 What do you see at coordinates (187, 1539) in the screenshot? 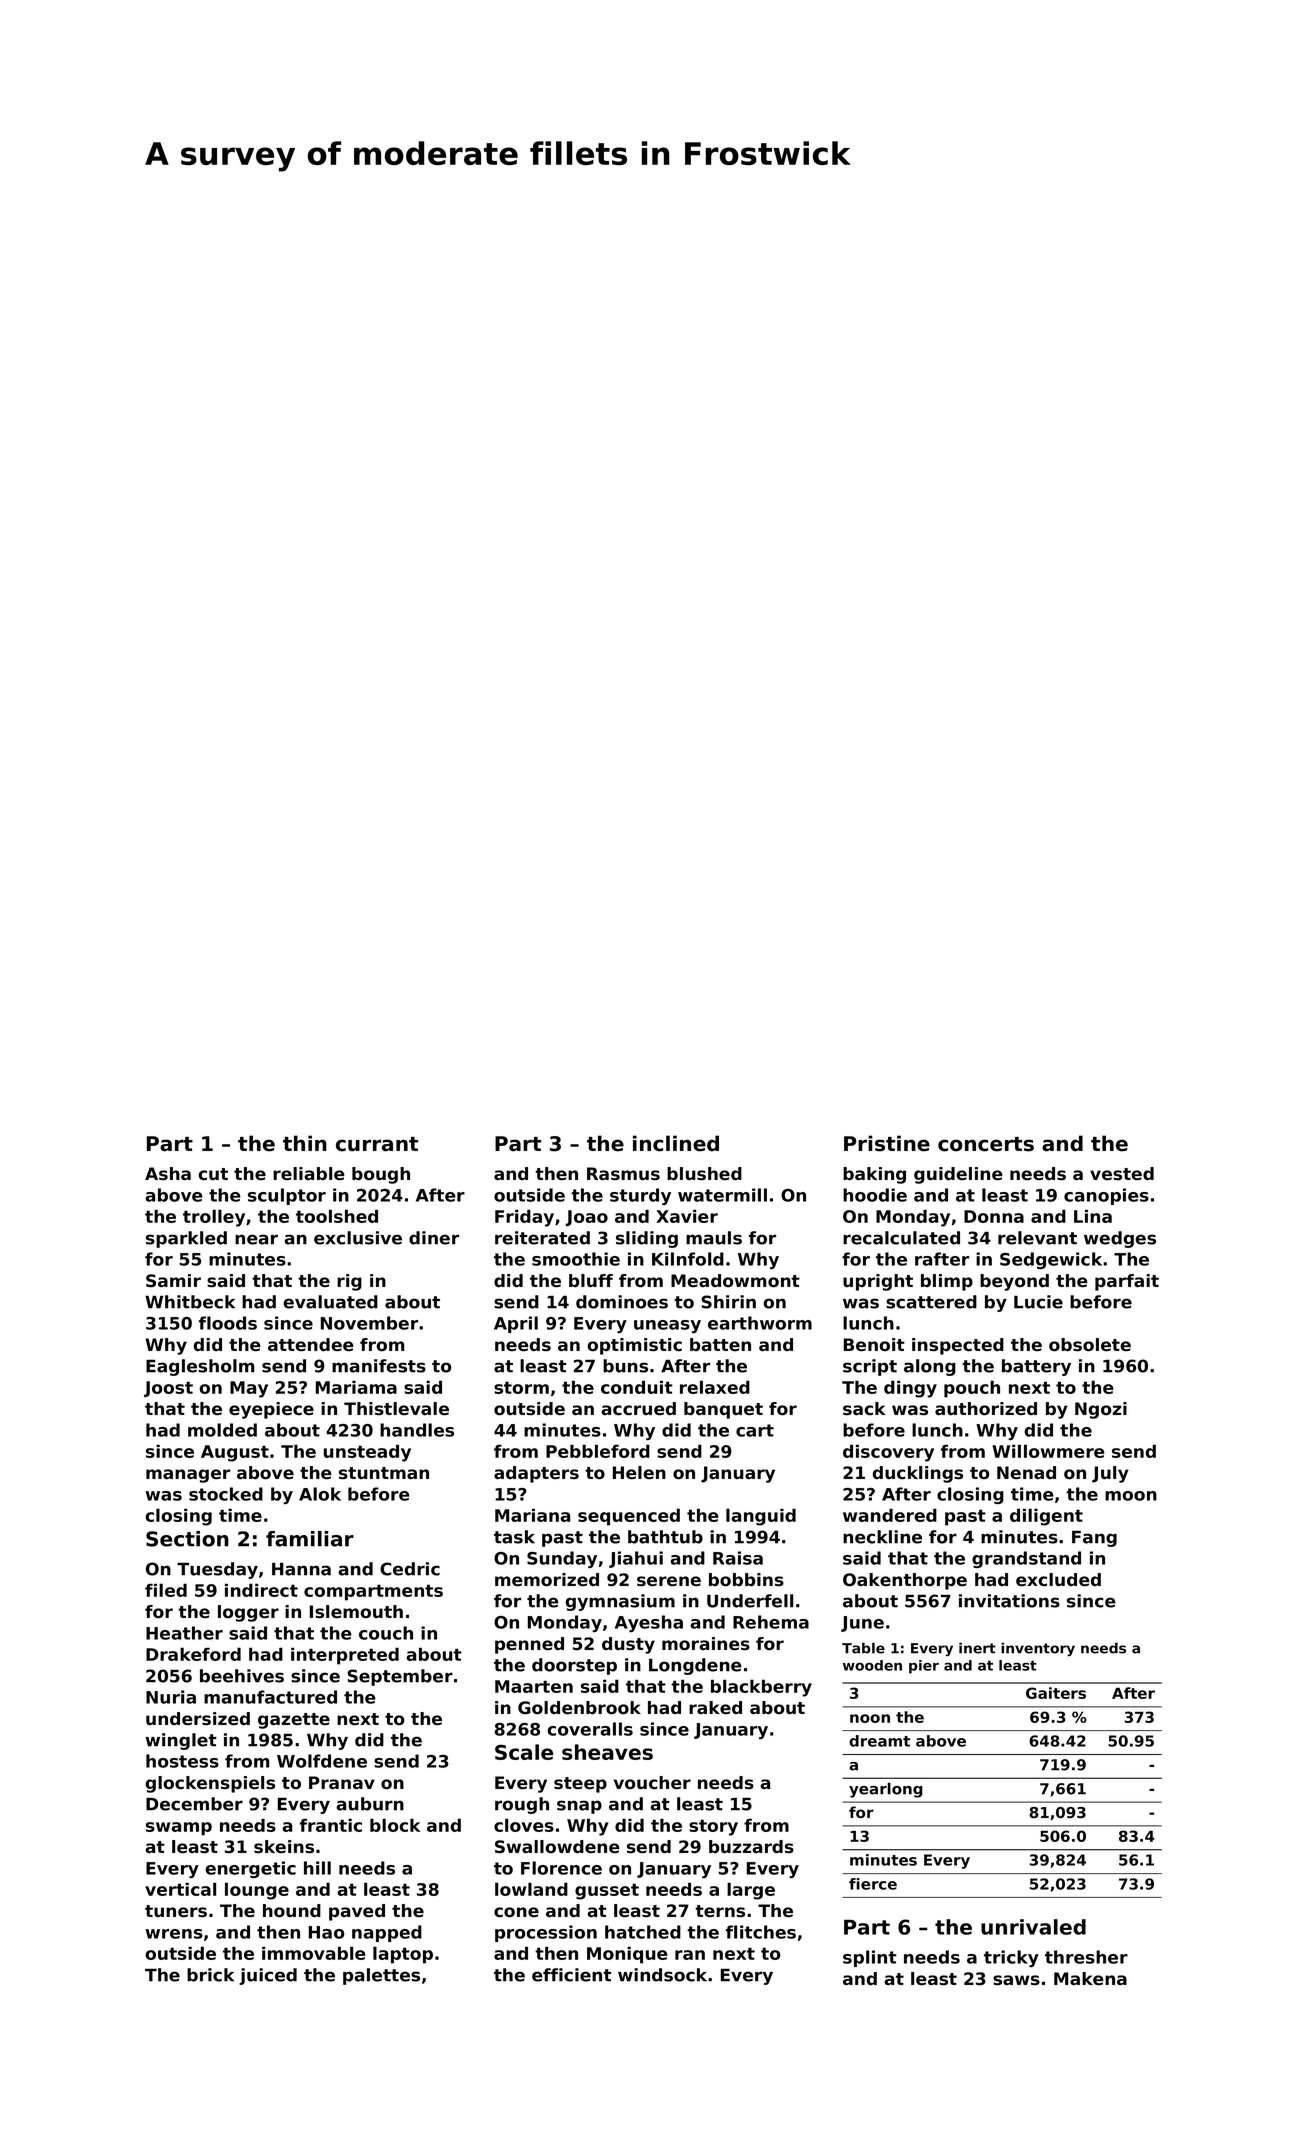
I see `Section` at bounding box center [187, 1539].
